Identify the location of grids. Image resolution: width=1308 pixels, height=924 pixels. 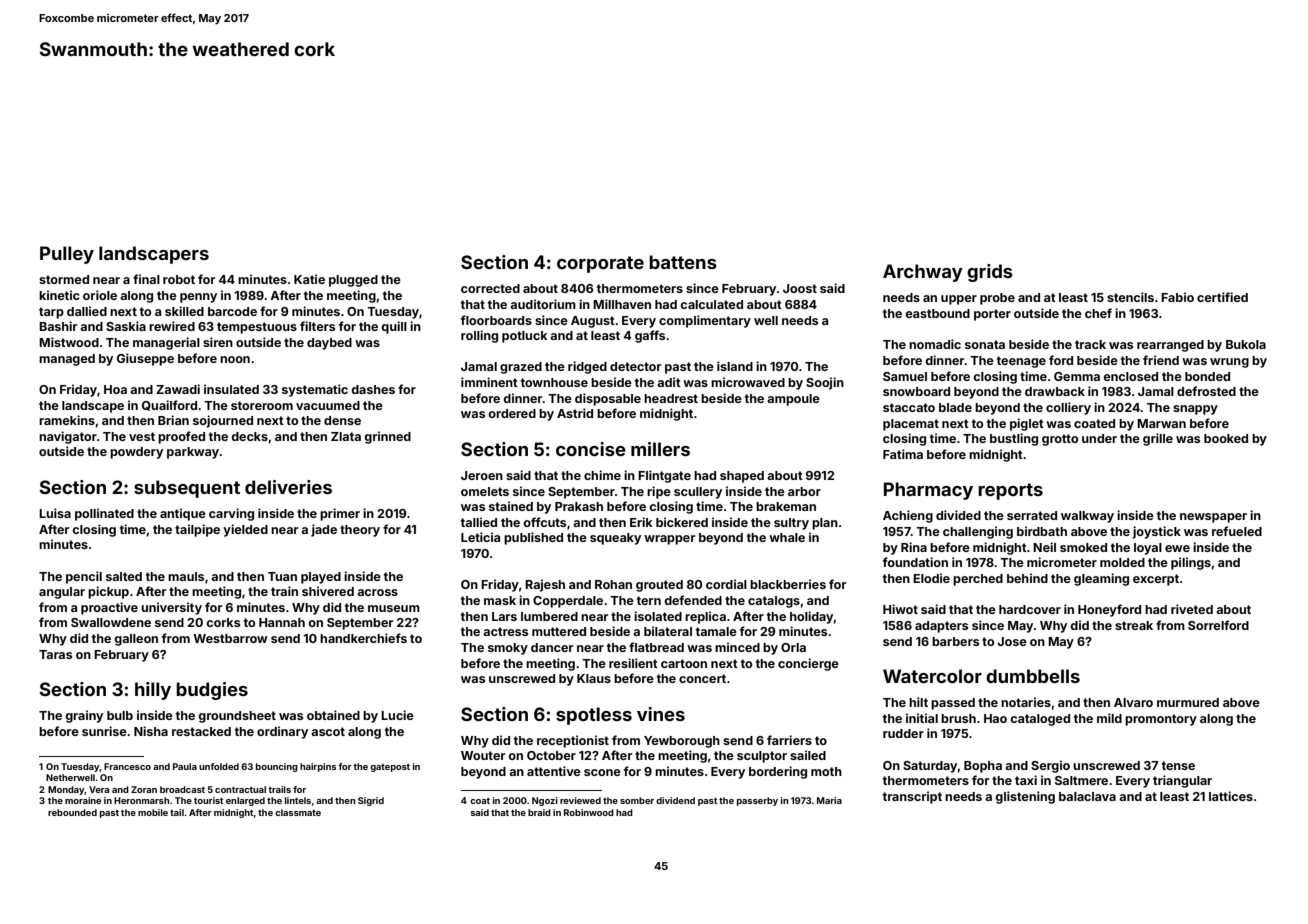
(990, 273).
